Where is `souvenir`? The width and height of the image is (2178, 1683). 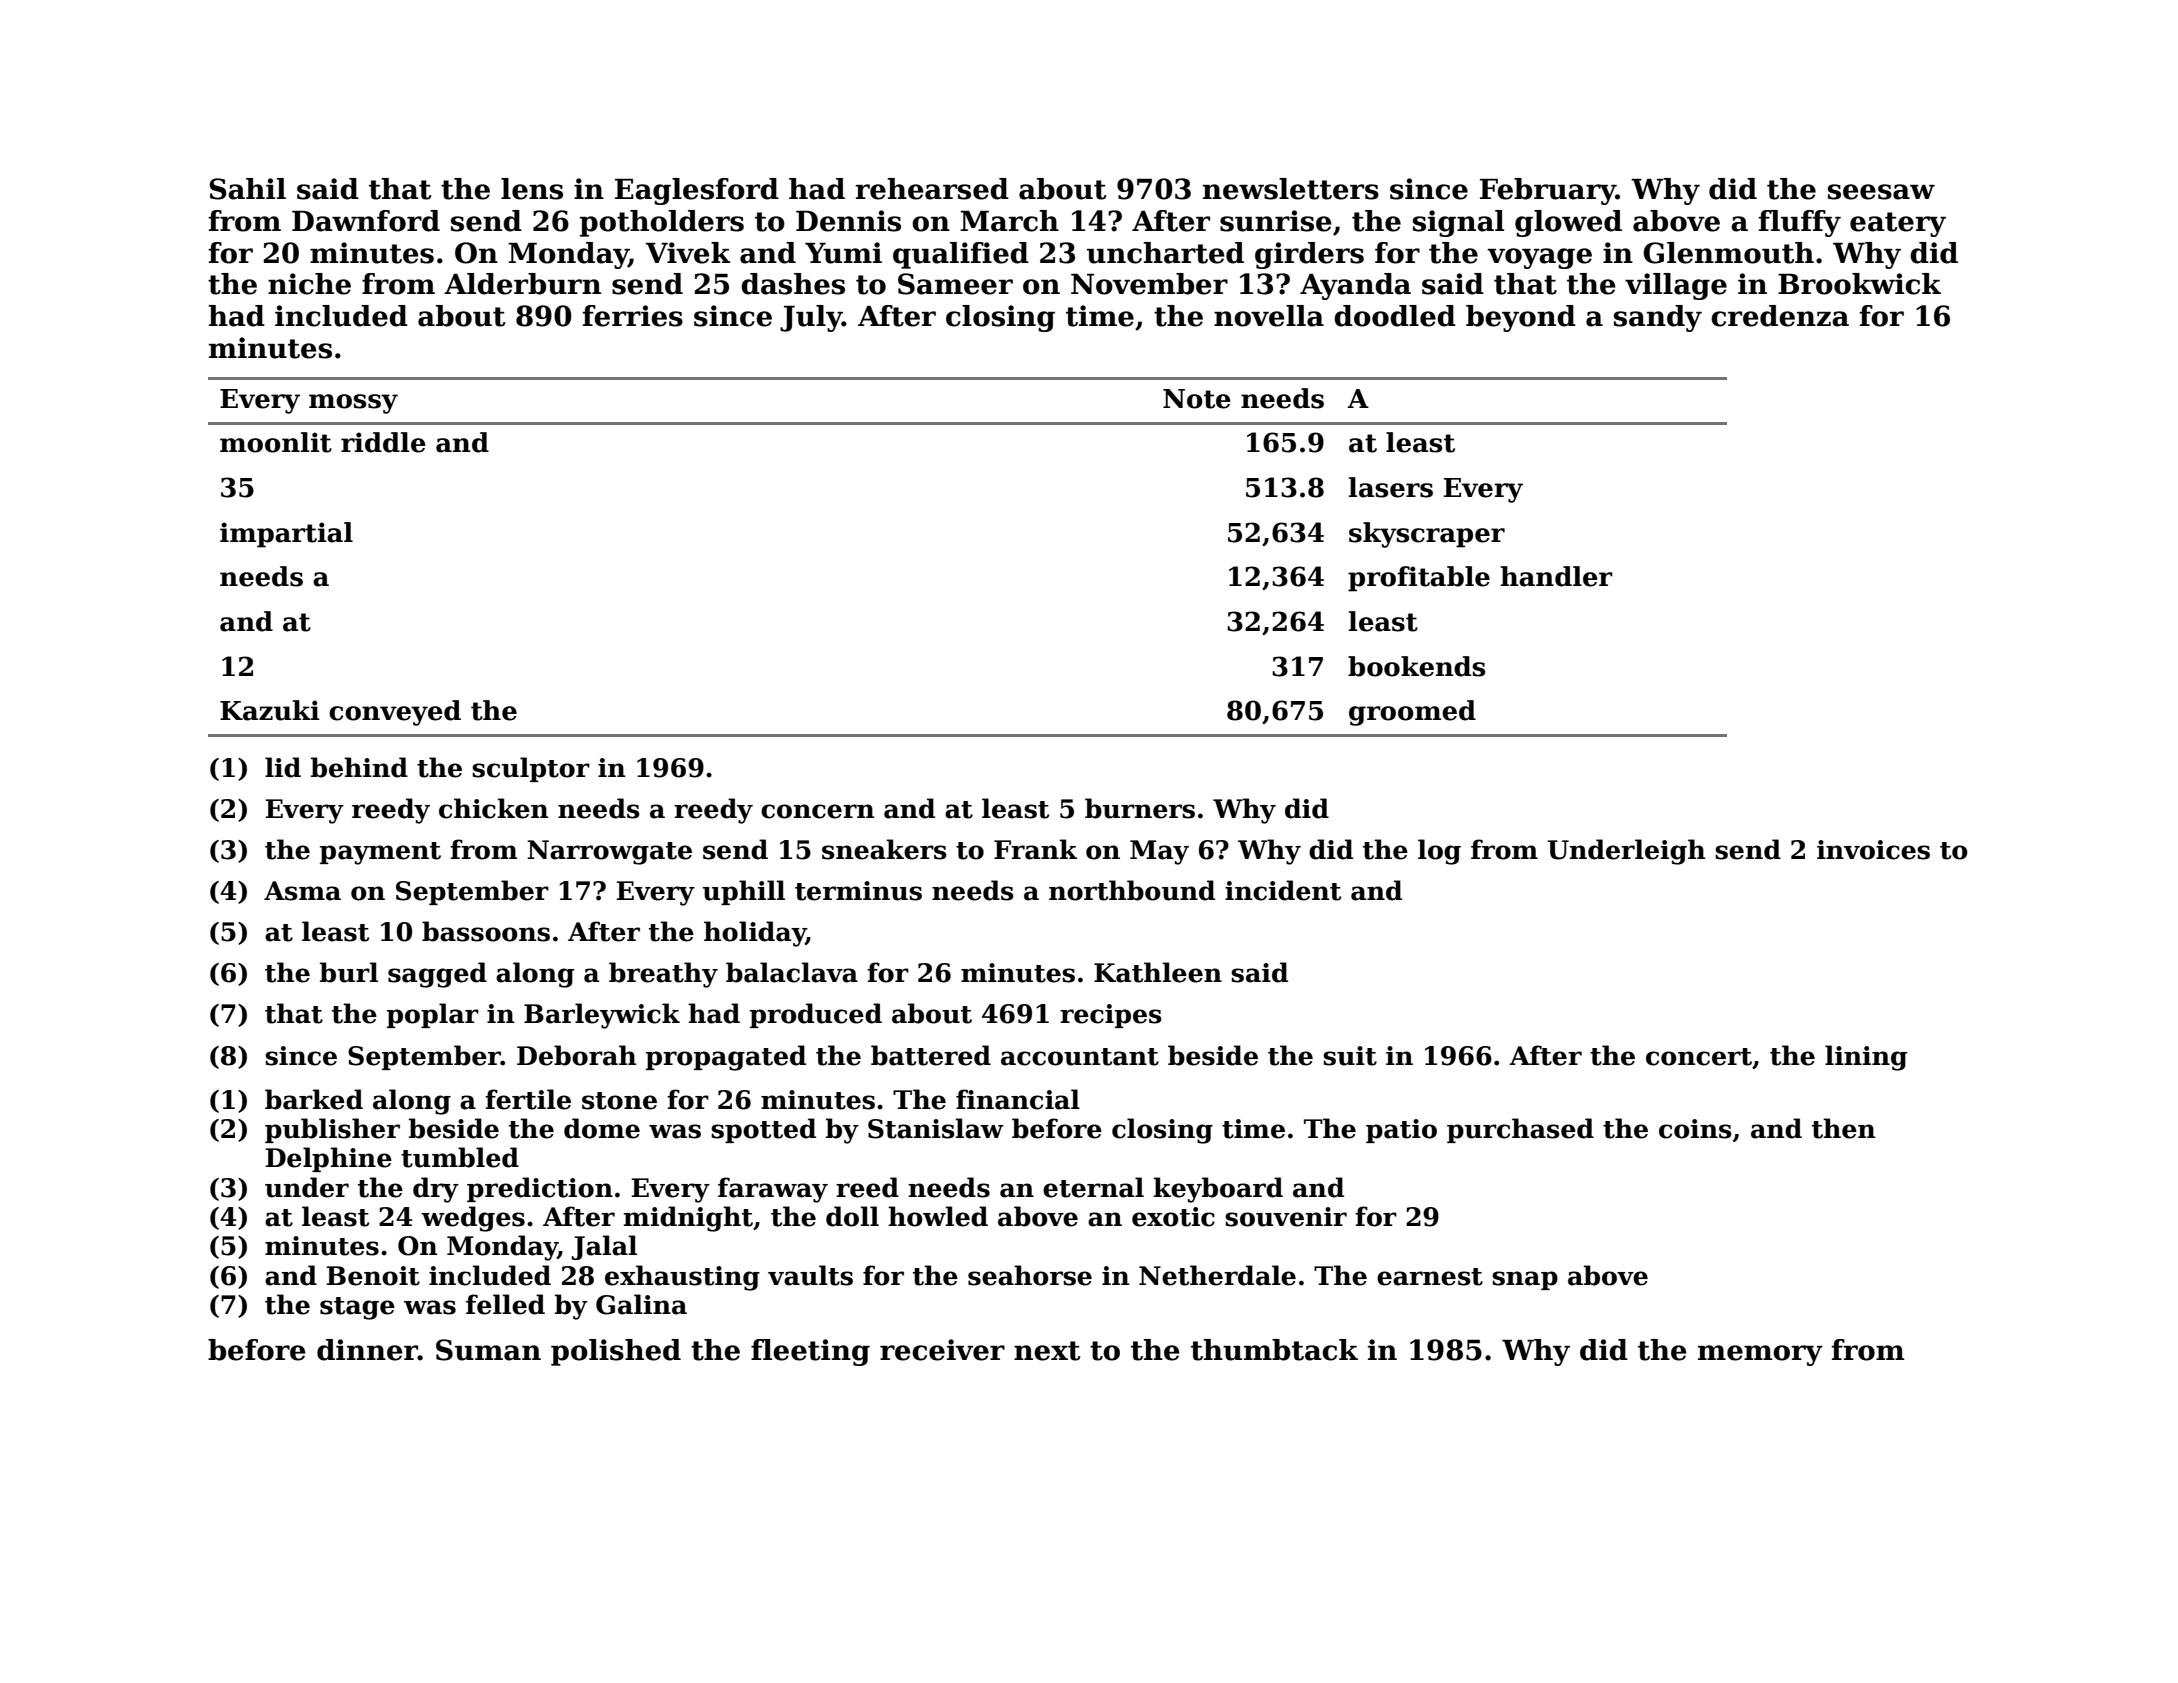 souvenir is located at coordinates (1286, 1217).
